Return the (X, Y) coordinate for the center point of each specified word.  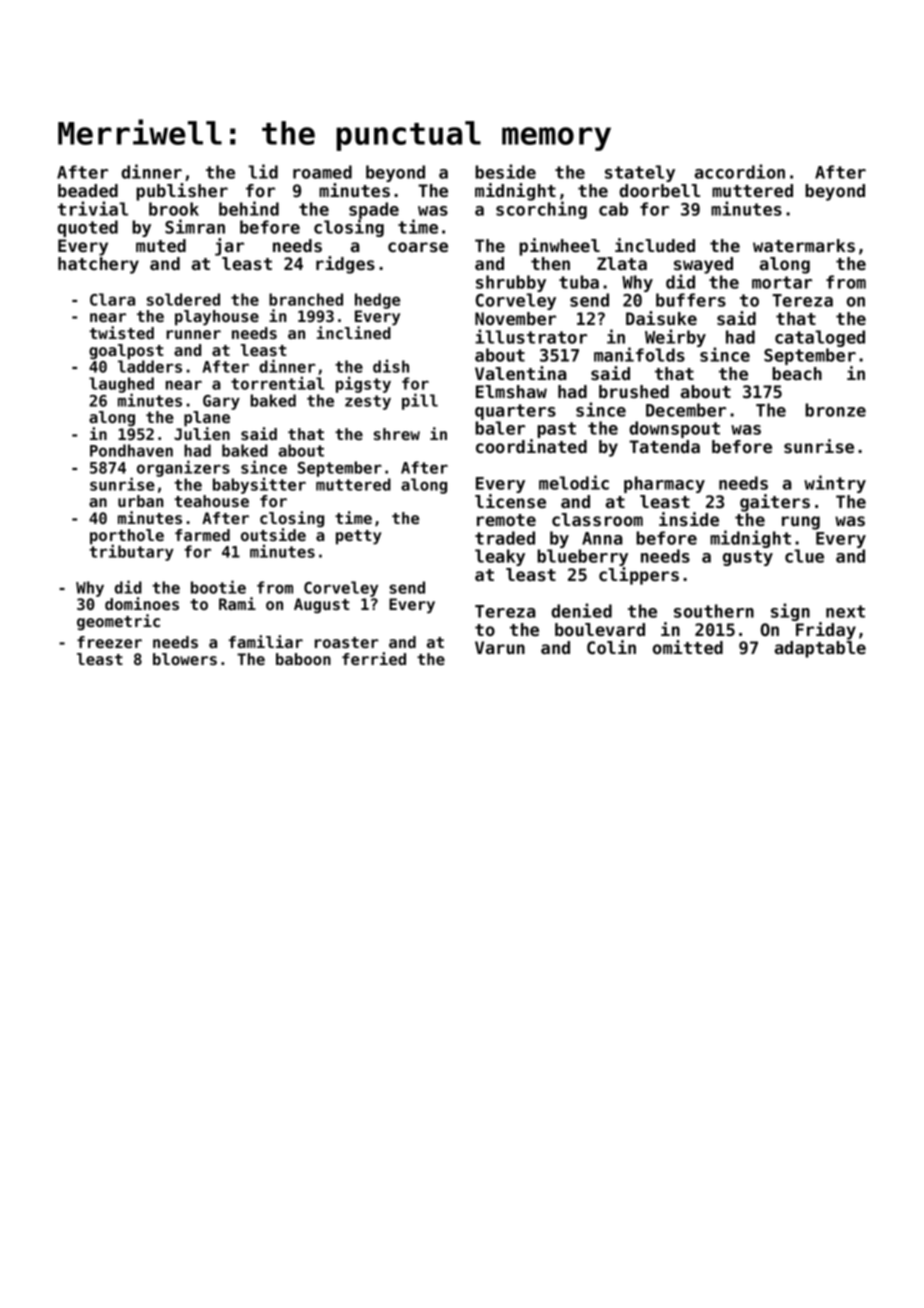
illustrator (531, 336)
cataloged (820, 338)
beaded (88, 191)
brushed (634, 392)
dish (391, 366)
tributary (131, 553)
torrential (277, 383)
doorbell (659, 191)
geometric (118, 622)
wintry (835, 484)
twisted (121, 332)
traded (505, 538)
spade (374, 210)
